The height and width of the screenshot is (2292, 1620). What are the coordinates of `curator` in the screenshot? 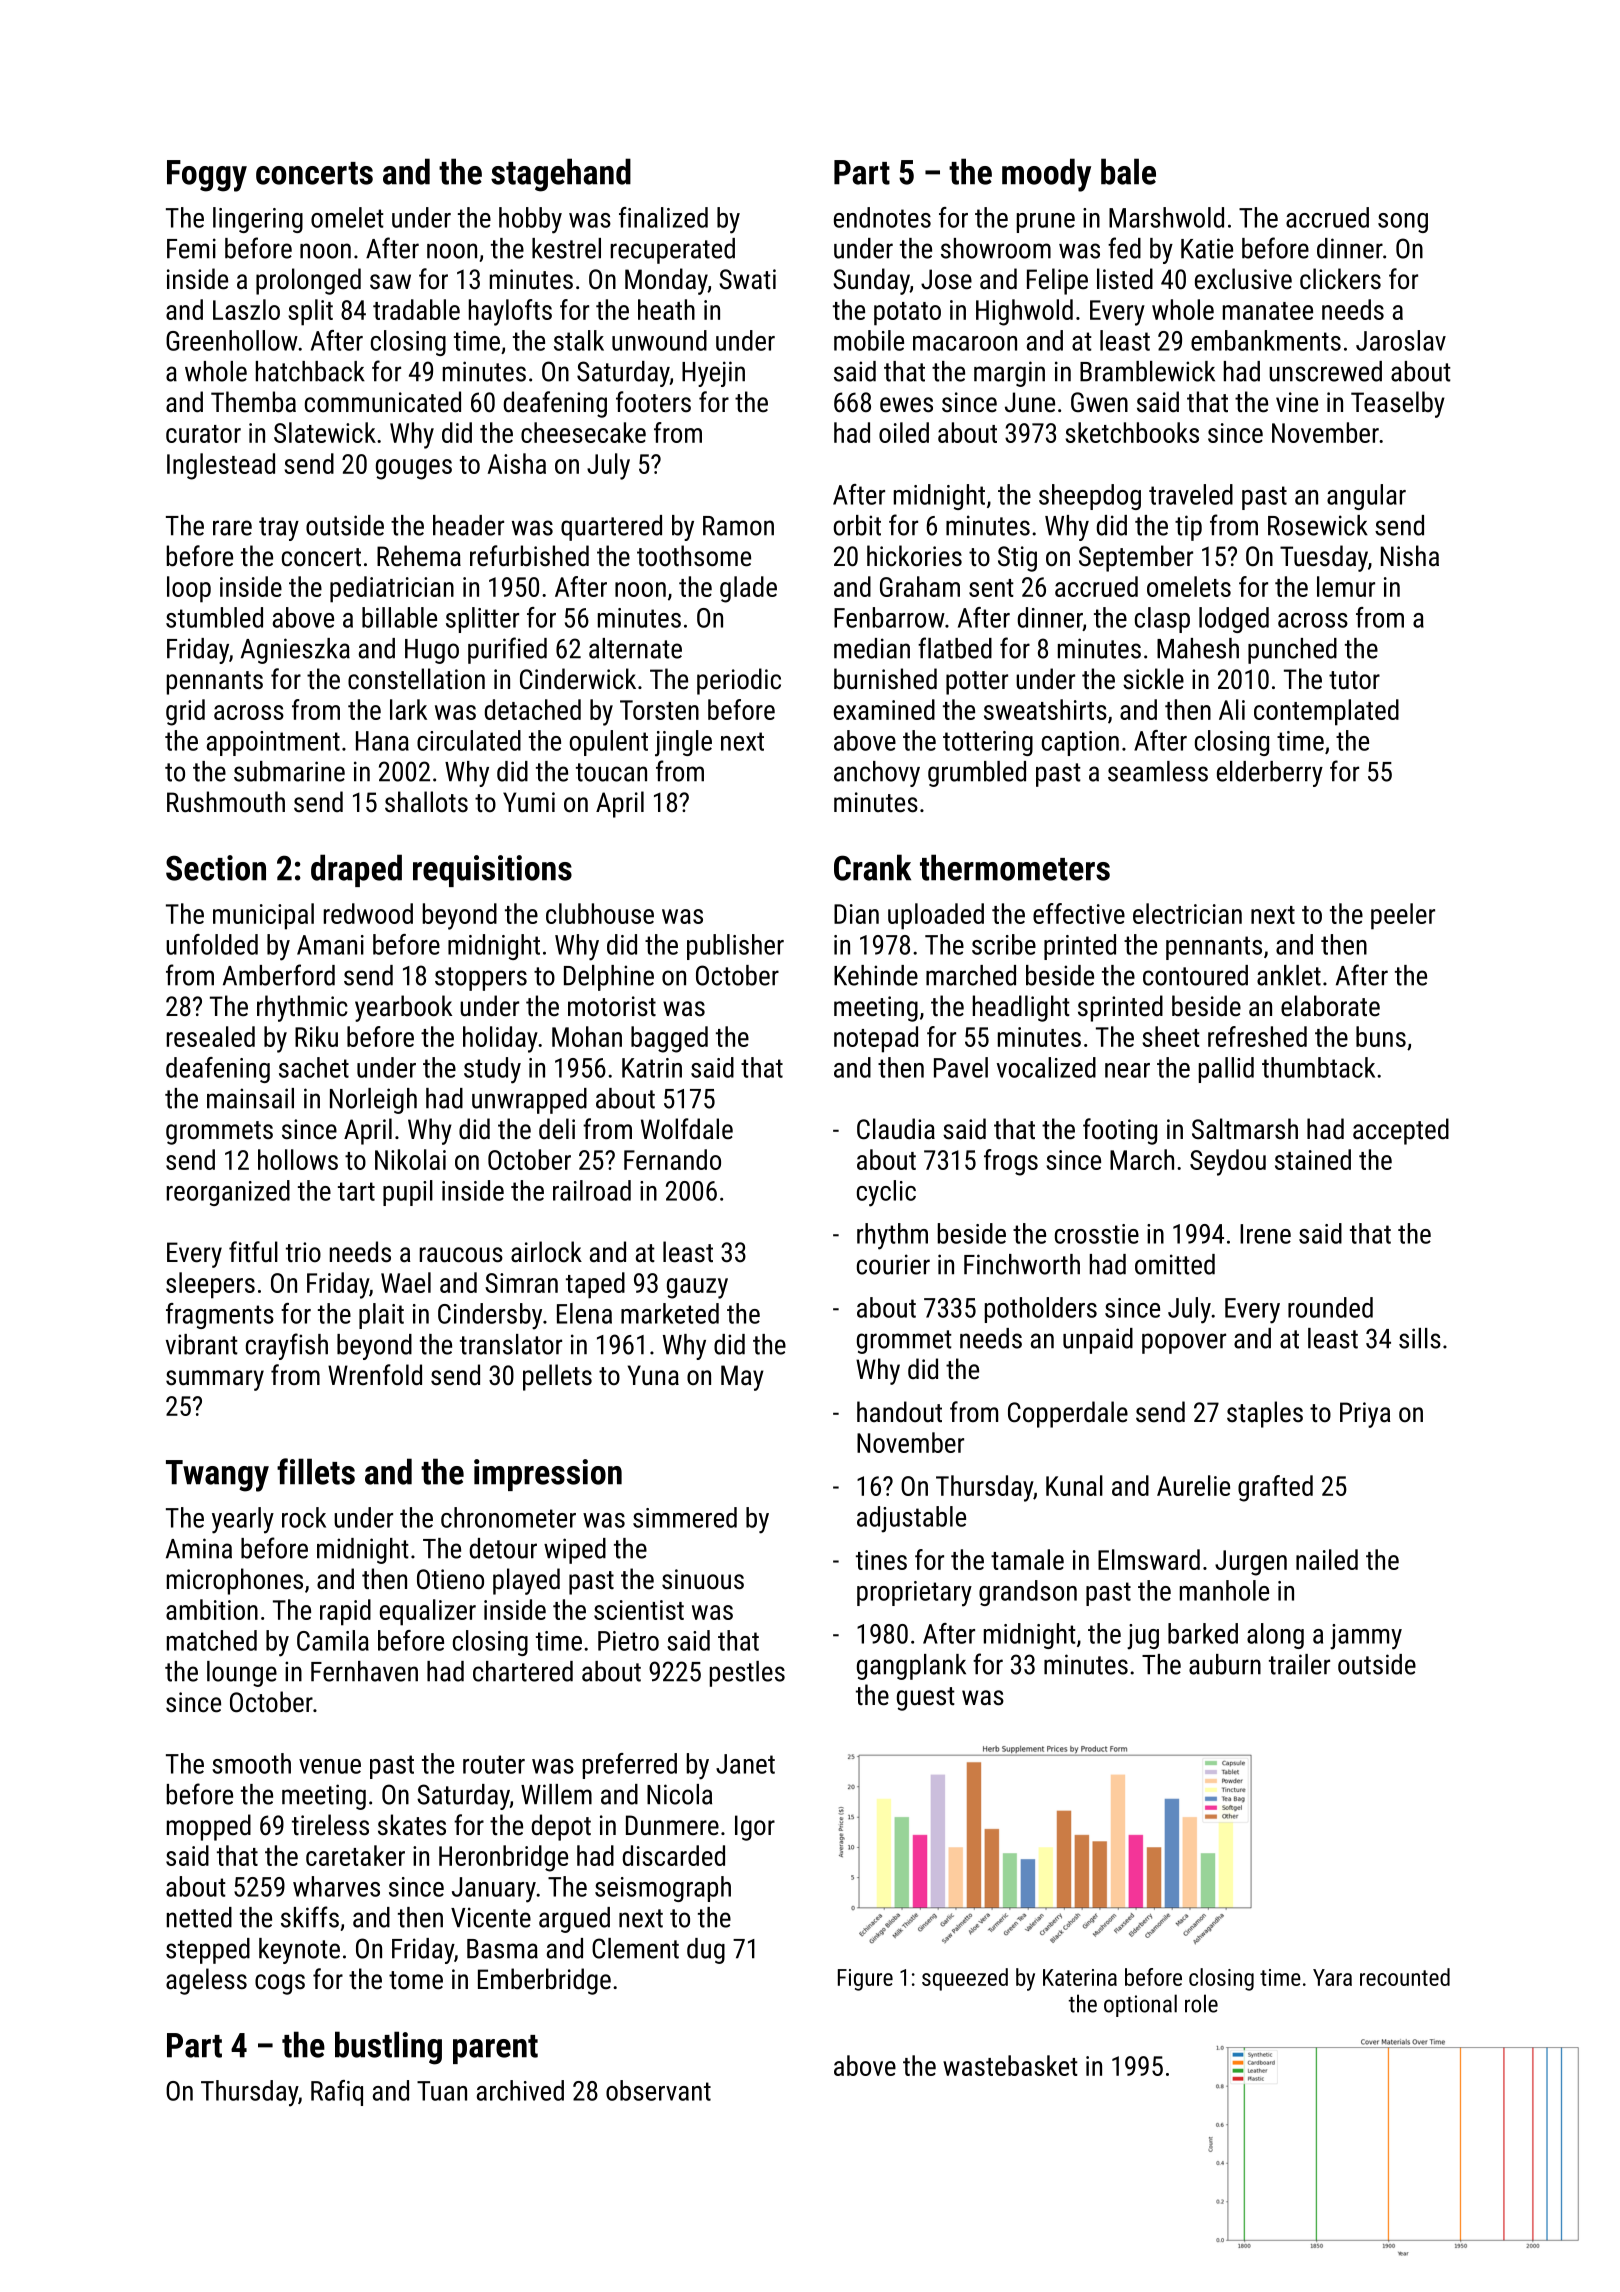 It's located at (203, 434).
